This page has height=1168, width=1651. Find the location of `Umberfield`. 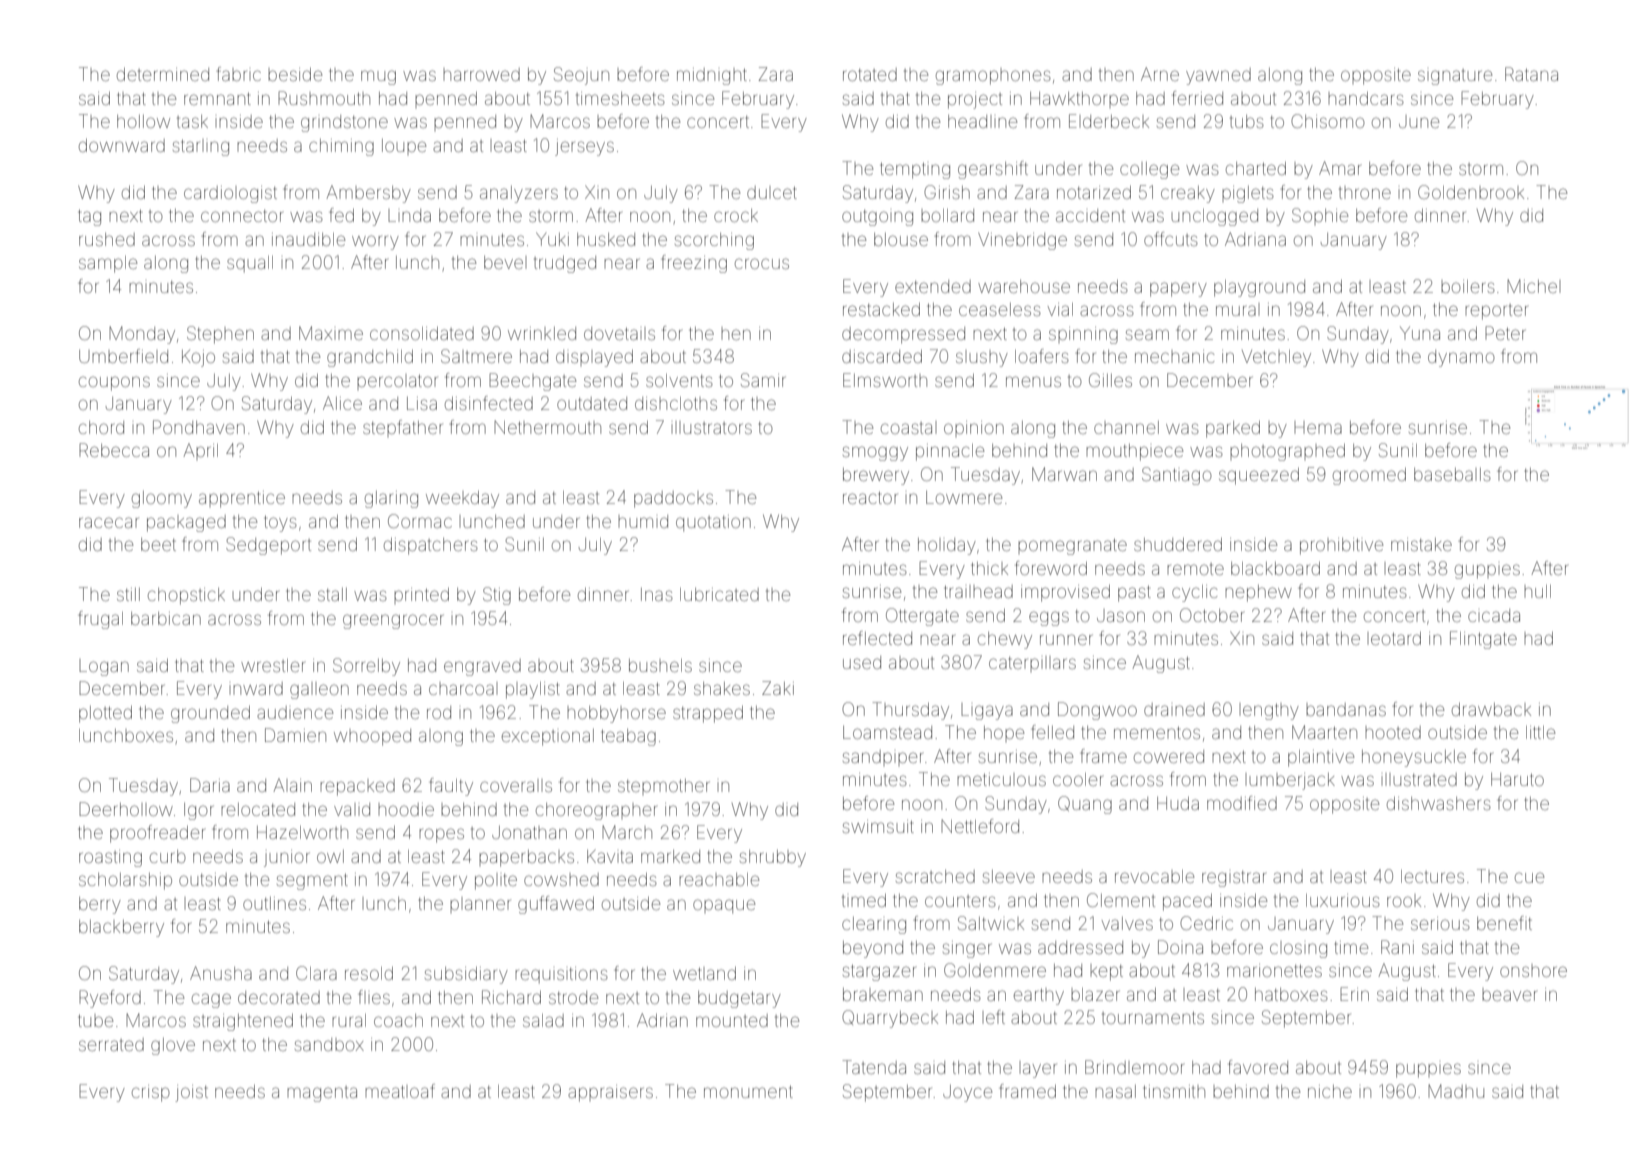

Umberfield is located at coordinates (123, 356).
